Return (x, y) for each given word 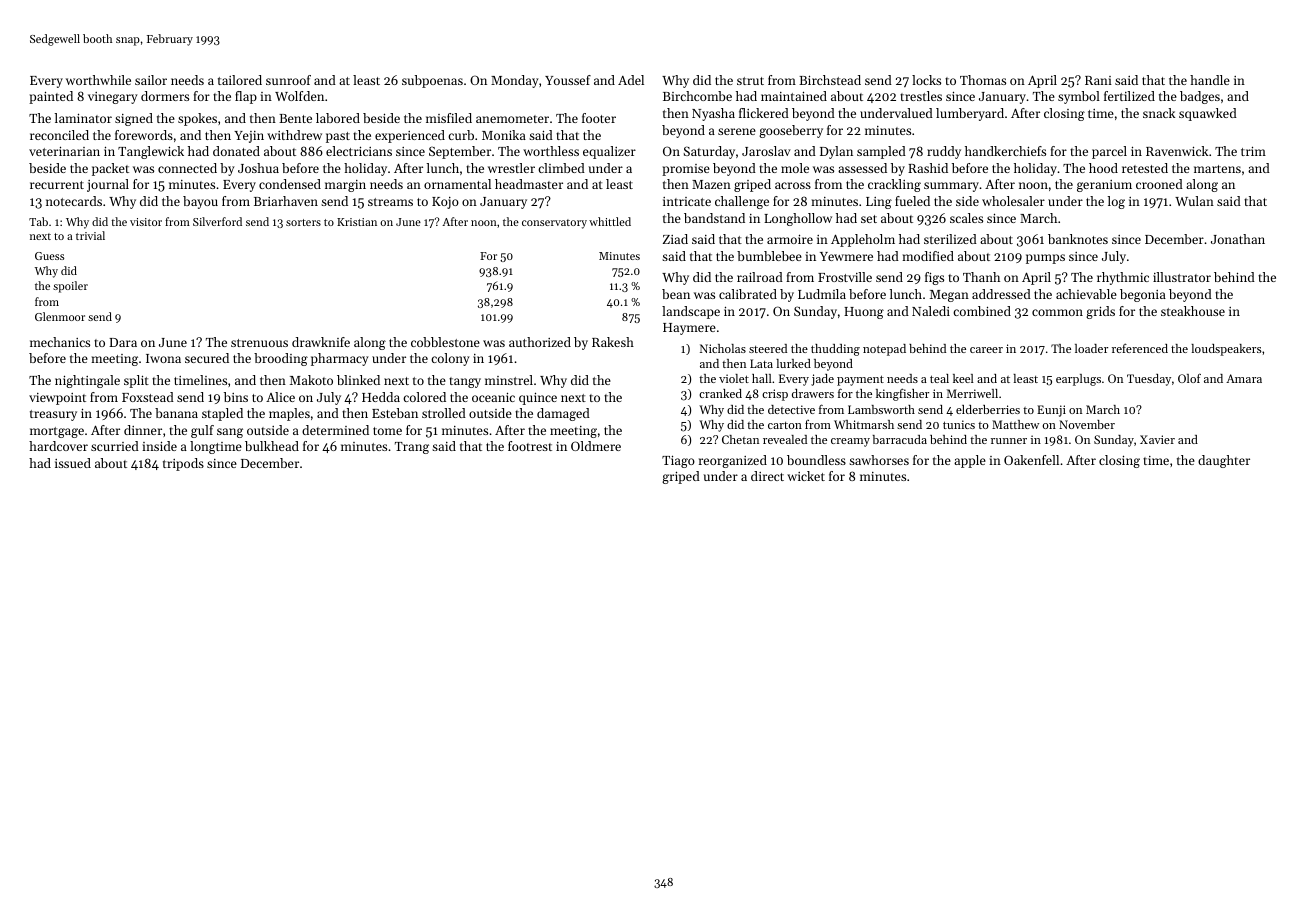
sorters (303, 222)
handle (1210, 80)
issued (73, 463)
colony (450, 359)
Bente (295, 118)
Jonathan (1238, 239)
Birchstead (830, 80)
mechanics (60, 342)
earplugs (1078, 380)
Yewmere (846, 256)
